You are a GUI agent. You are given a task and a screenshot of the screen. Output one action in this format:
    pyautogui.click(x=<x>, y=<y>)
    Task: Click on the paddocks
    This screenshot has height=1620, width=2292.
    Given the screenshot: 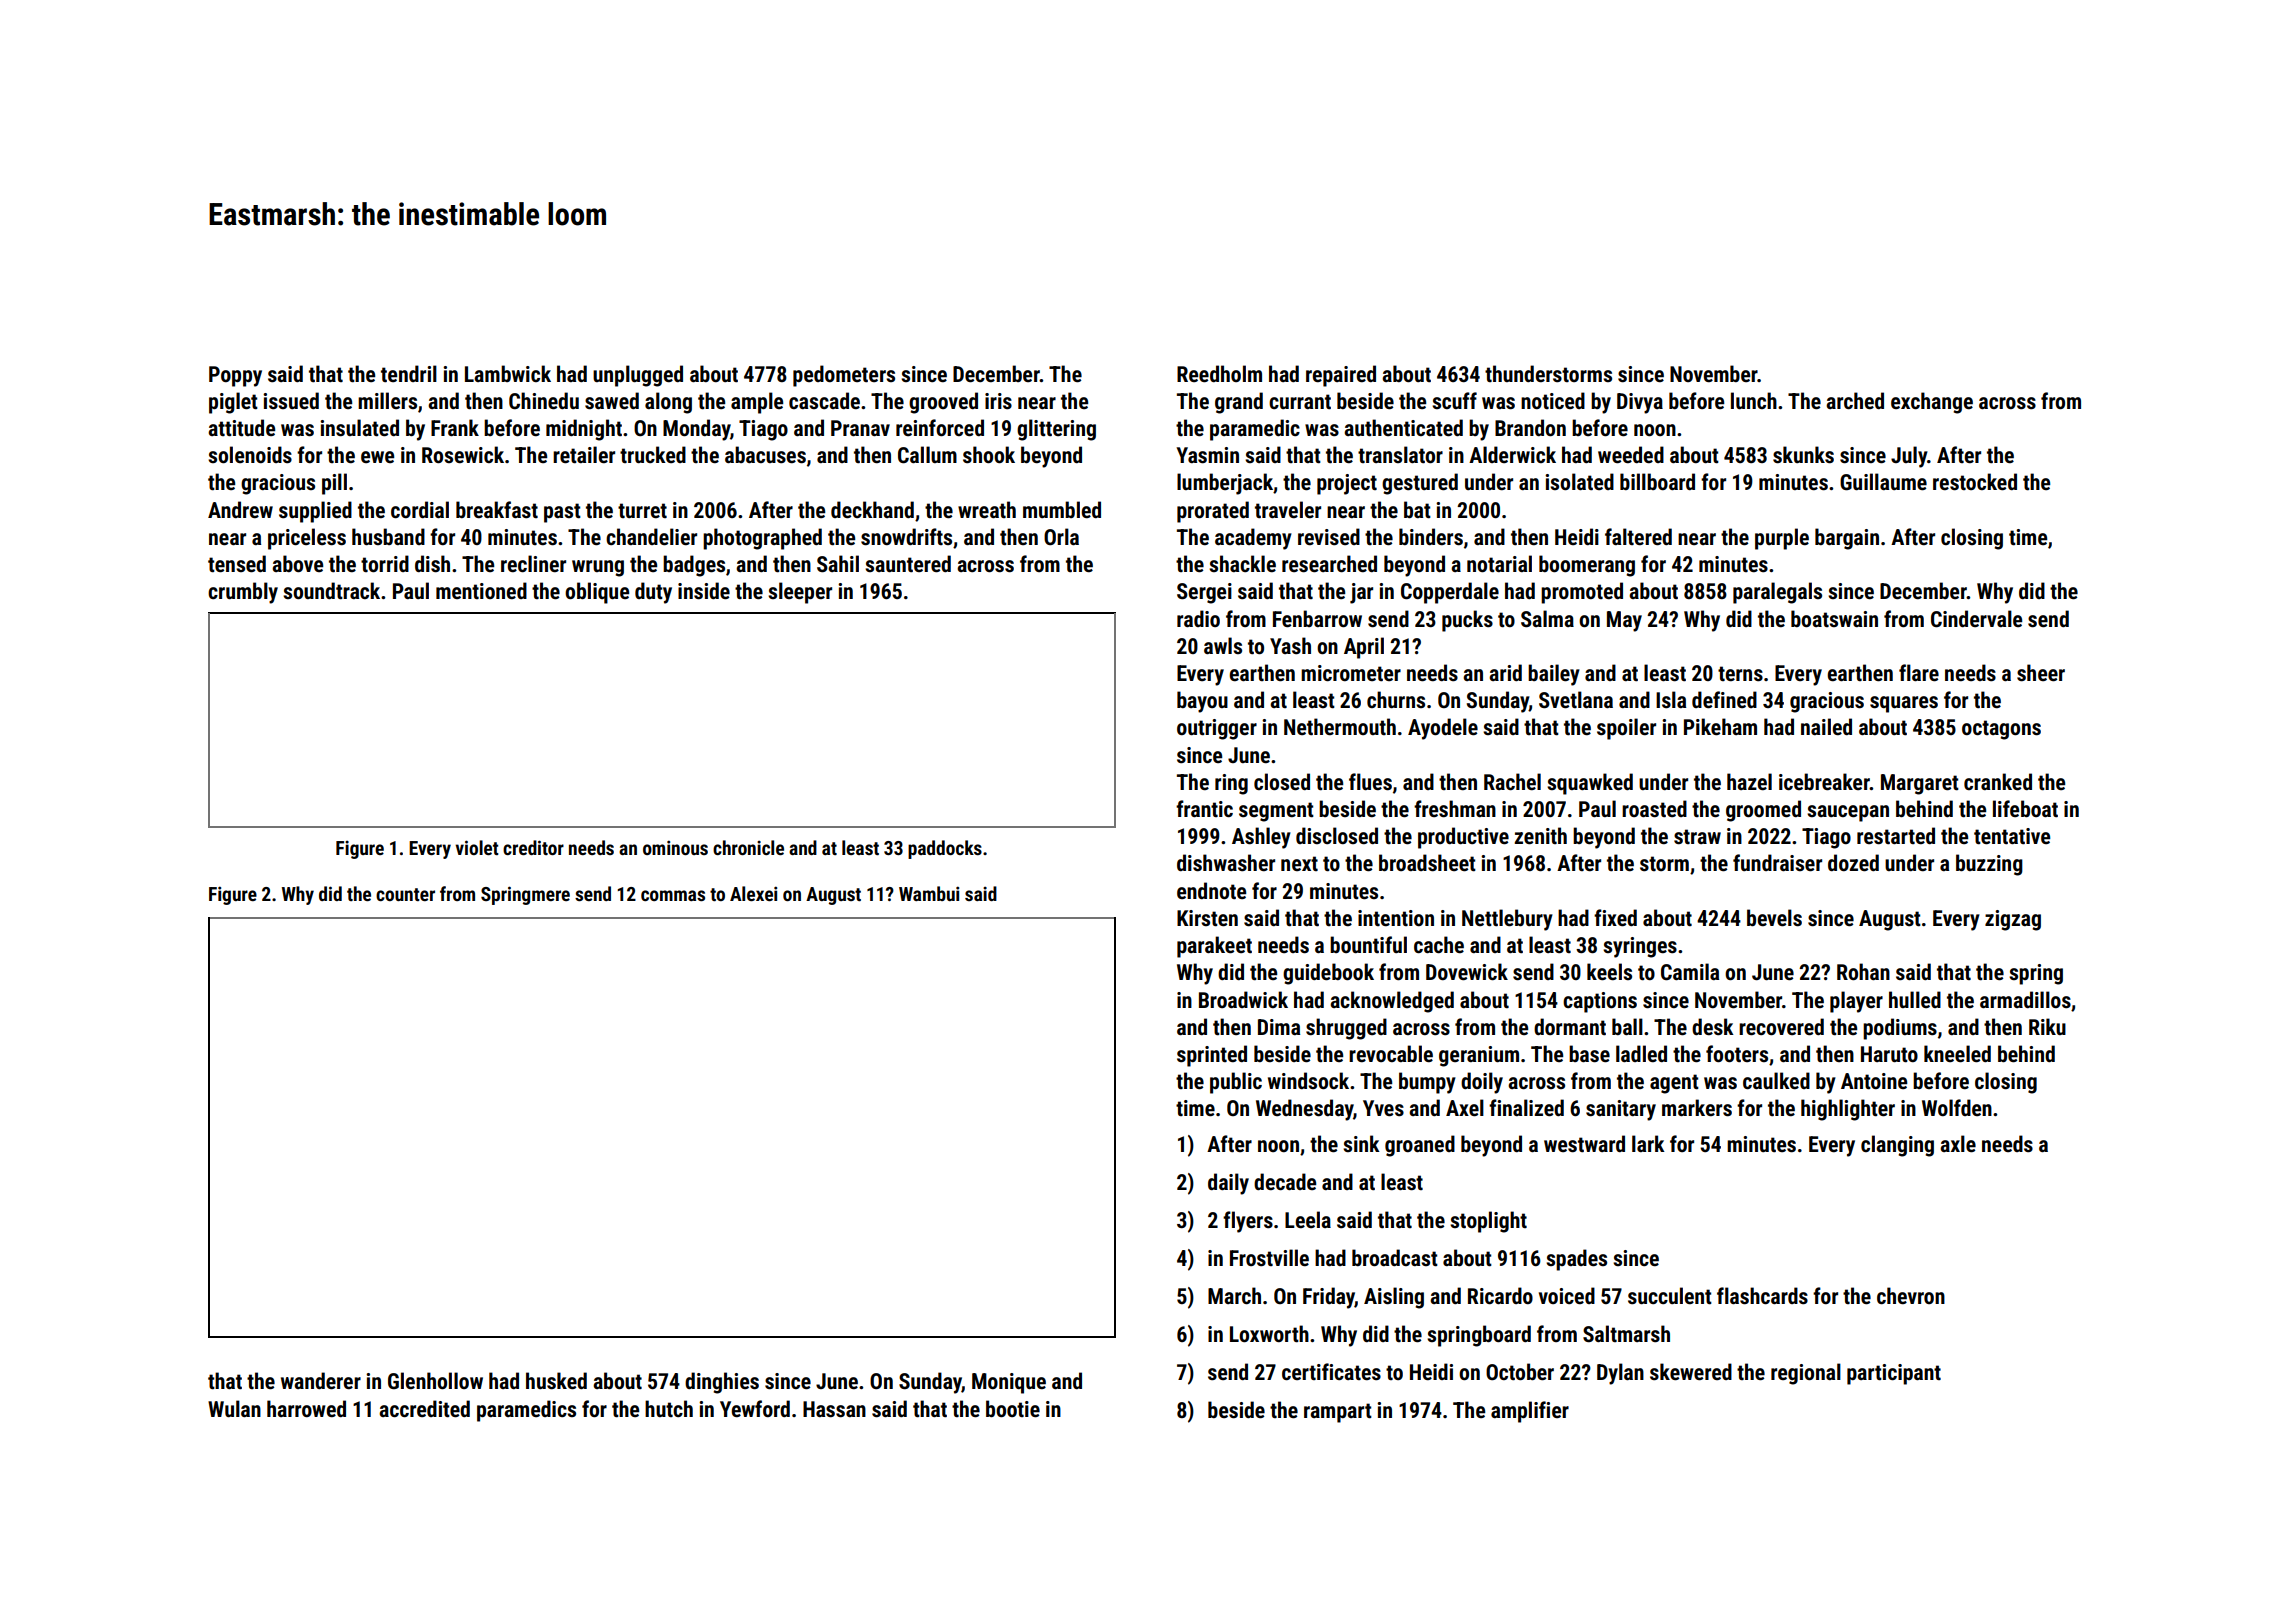 What is the action you would take?
    pyautogui.click(x=945, y=849)
